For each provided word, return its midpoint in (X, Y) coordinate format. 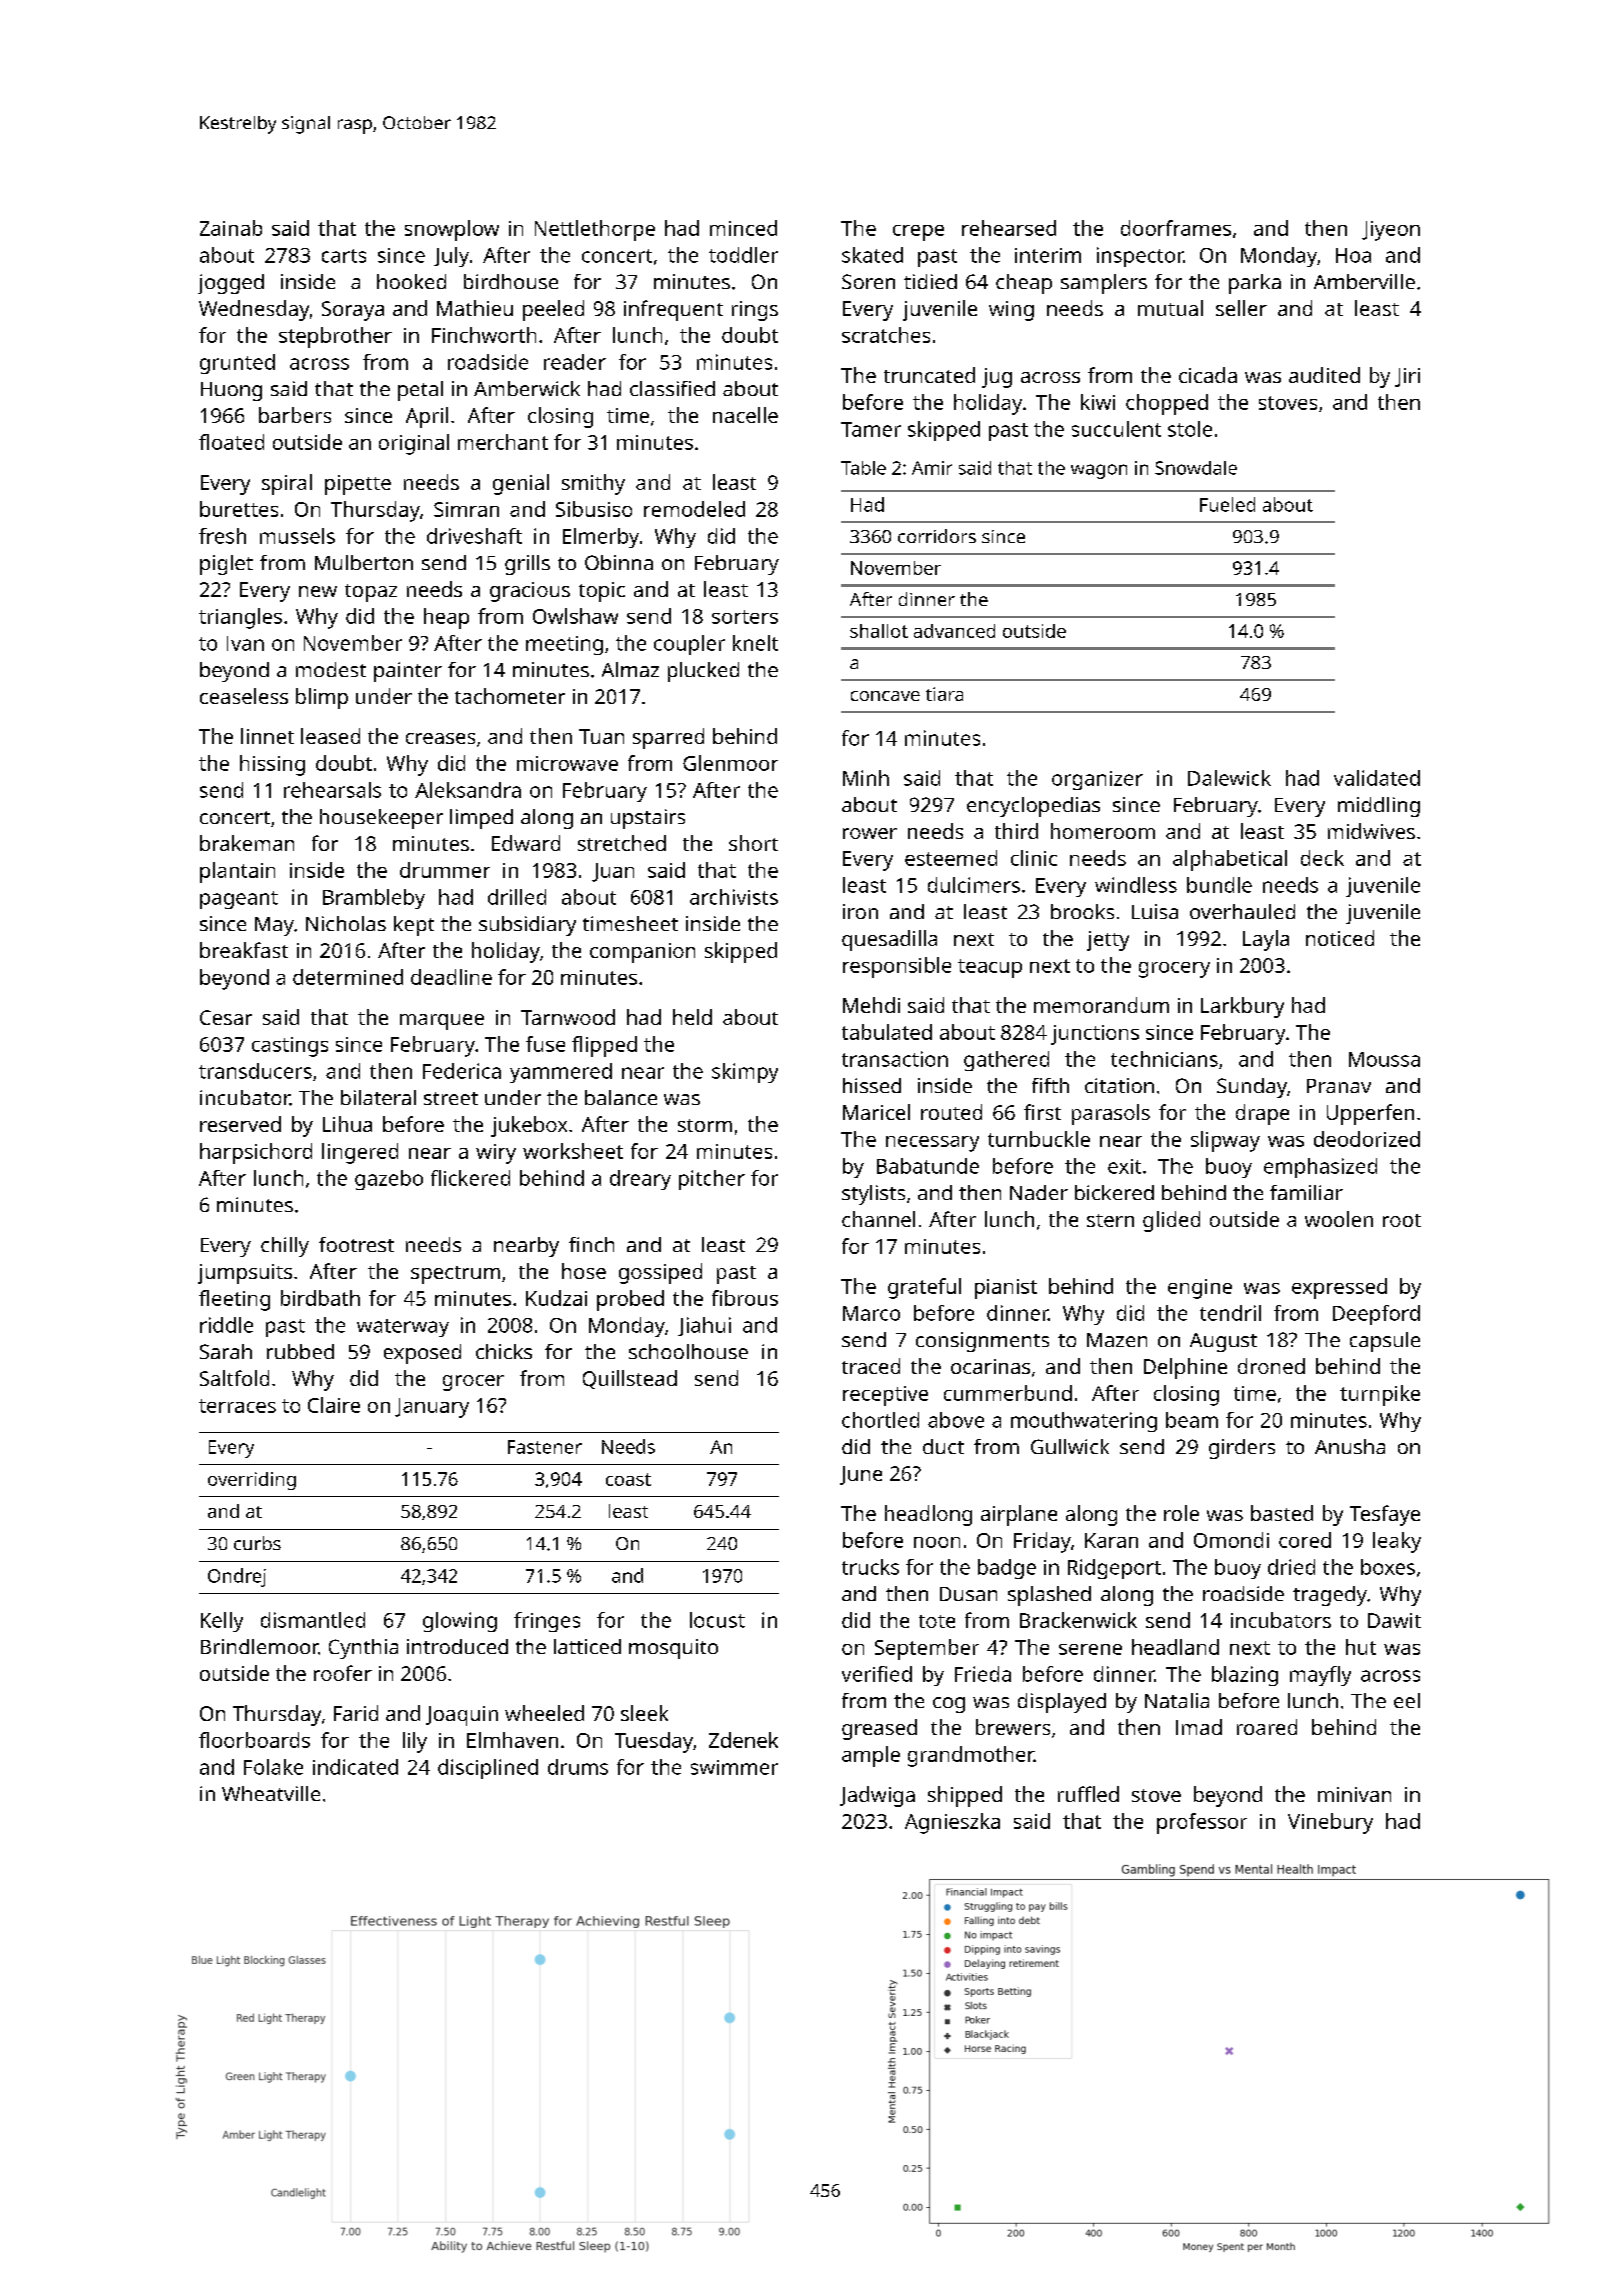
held (692, 1017)
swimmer (734, 1767)
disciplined (488, 1769)
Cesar (226, 1017)
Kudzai (556, 1298)
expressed (1339, 1288)
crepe (918, 233)
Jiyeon (1391, 231)
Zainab (231, 228)
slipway (1225, 1141)
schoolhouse (688, 1351)
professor (1202, 1823)
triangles (240, 618)
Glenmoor (730, 763)
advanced (954, 631)
